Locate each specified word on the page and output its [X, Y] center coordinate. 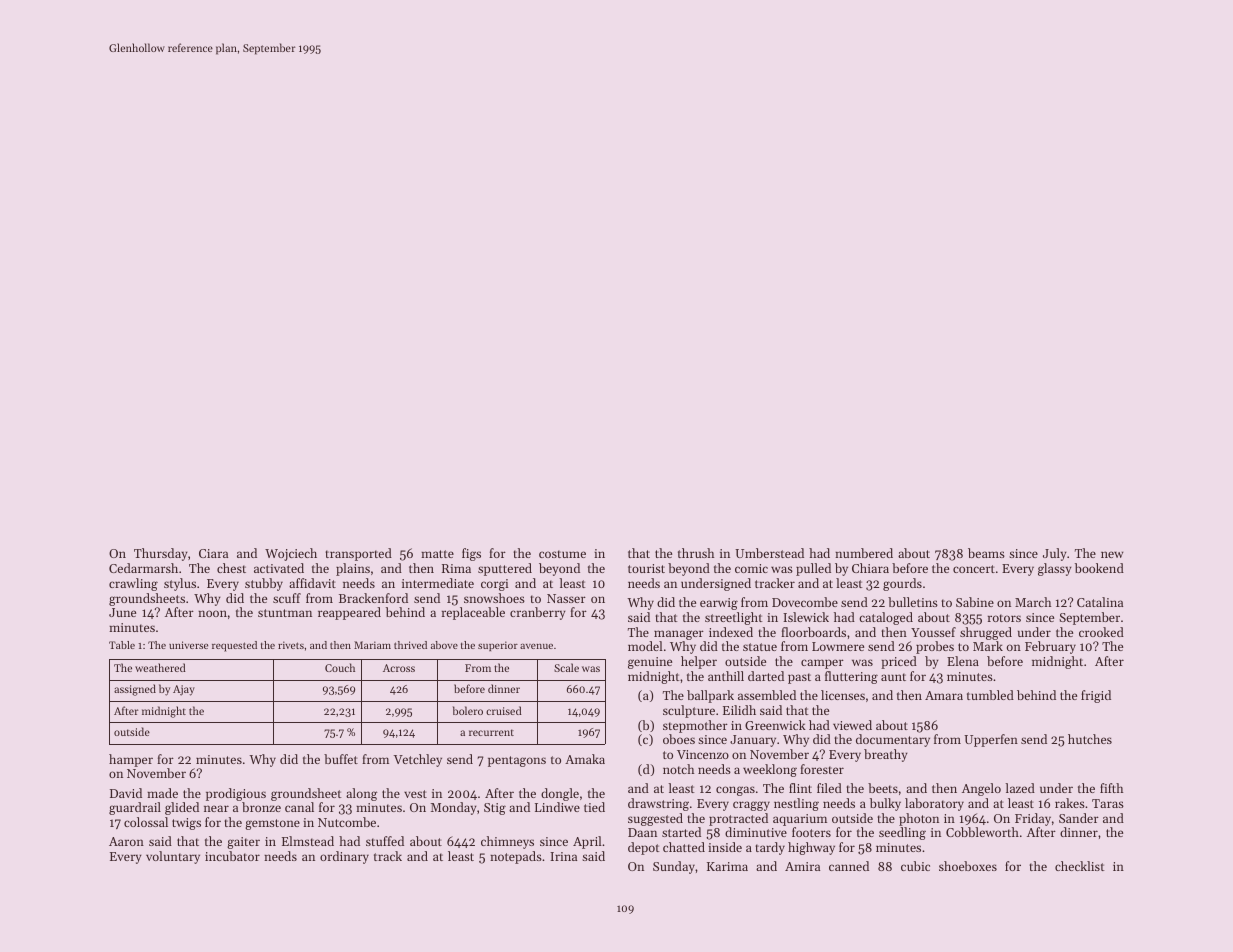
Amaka [585, 759]
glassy [1055, 569]
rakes [1070, 803]
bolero [468, 710]
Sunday [674, 867]
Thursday [161, 554]
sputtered [505, 569]
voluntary [173, 857]
